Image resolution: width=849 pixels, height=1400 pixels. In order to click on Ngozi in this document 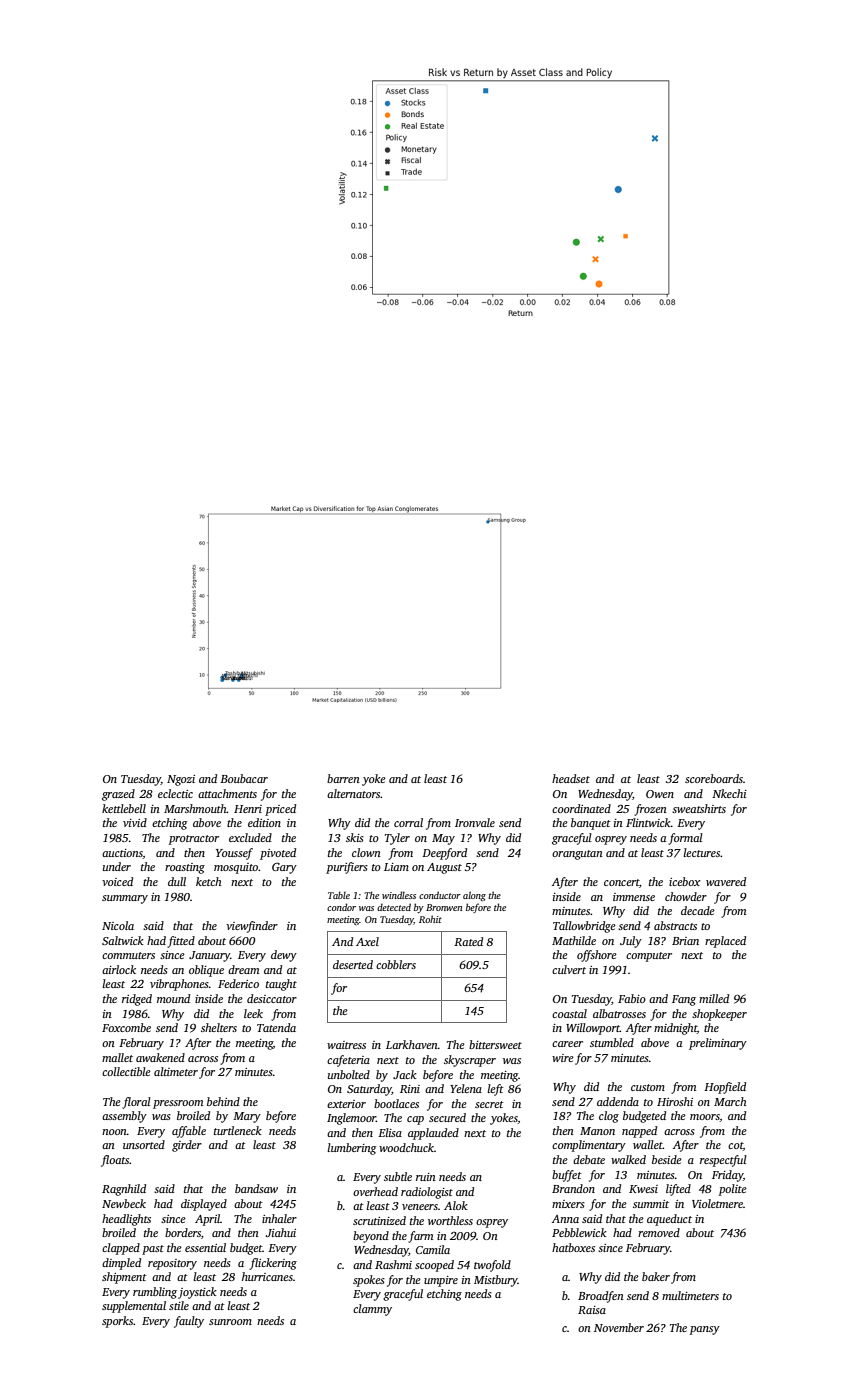, I will do `click(181, 780)`.
